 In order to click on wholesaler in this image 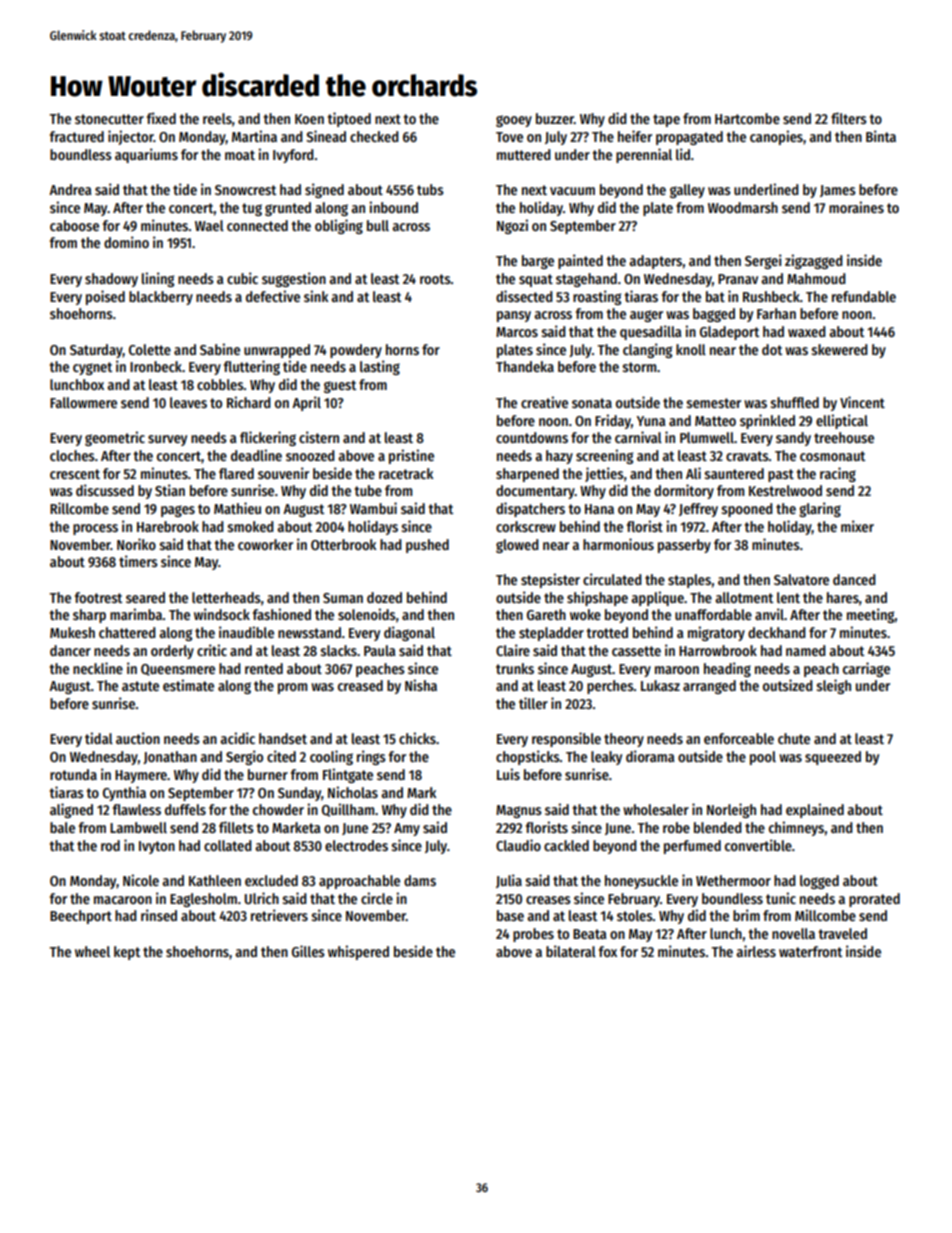, I will do `click(656, 809)`.
